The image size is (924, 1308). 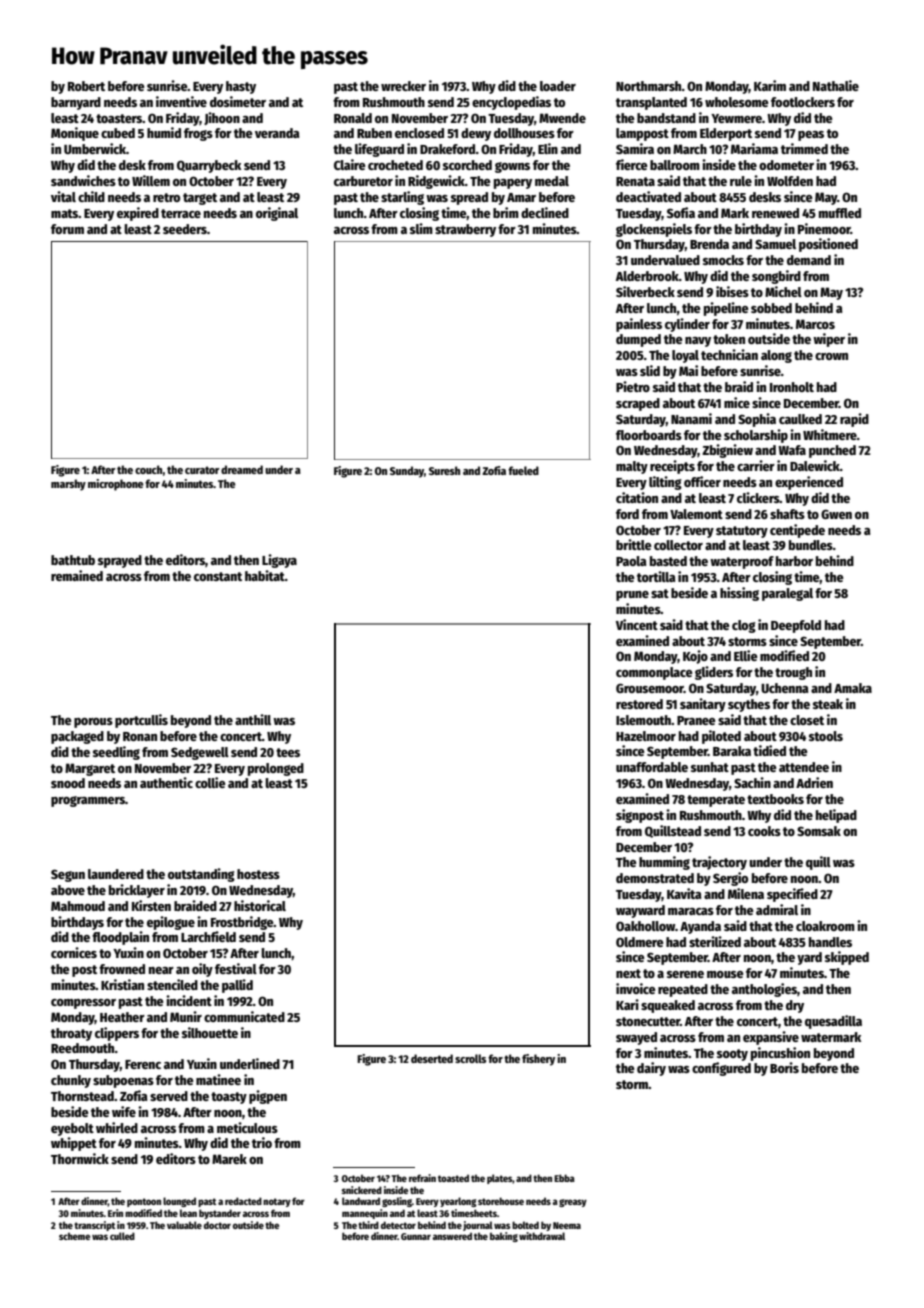 I want to click on greasy, so click(x=573, y=1203).
